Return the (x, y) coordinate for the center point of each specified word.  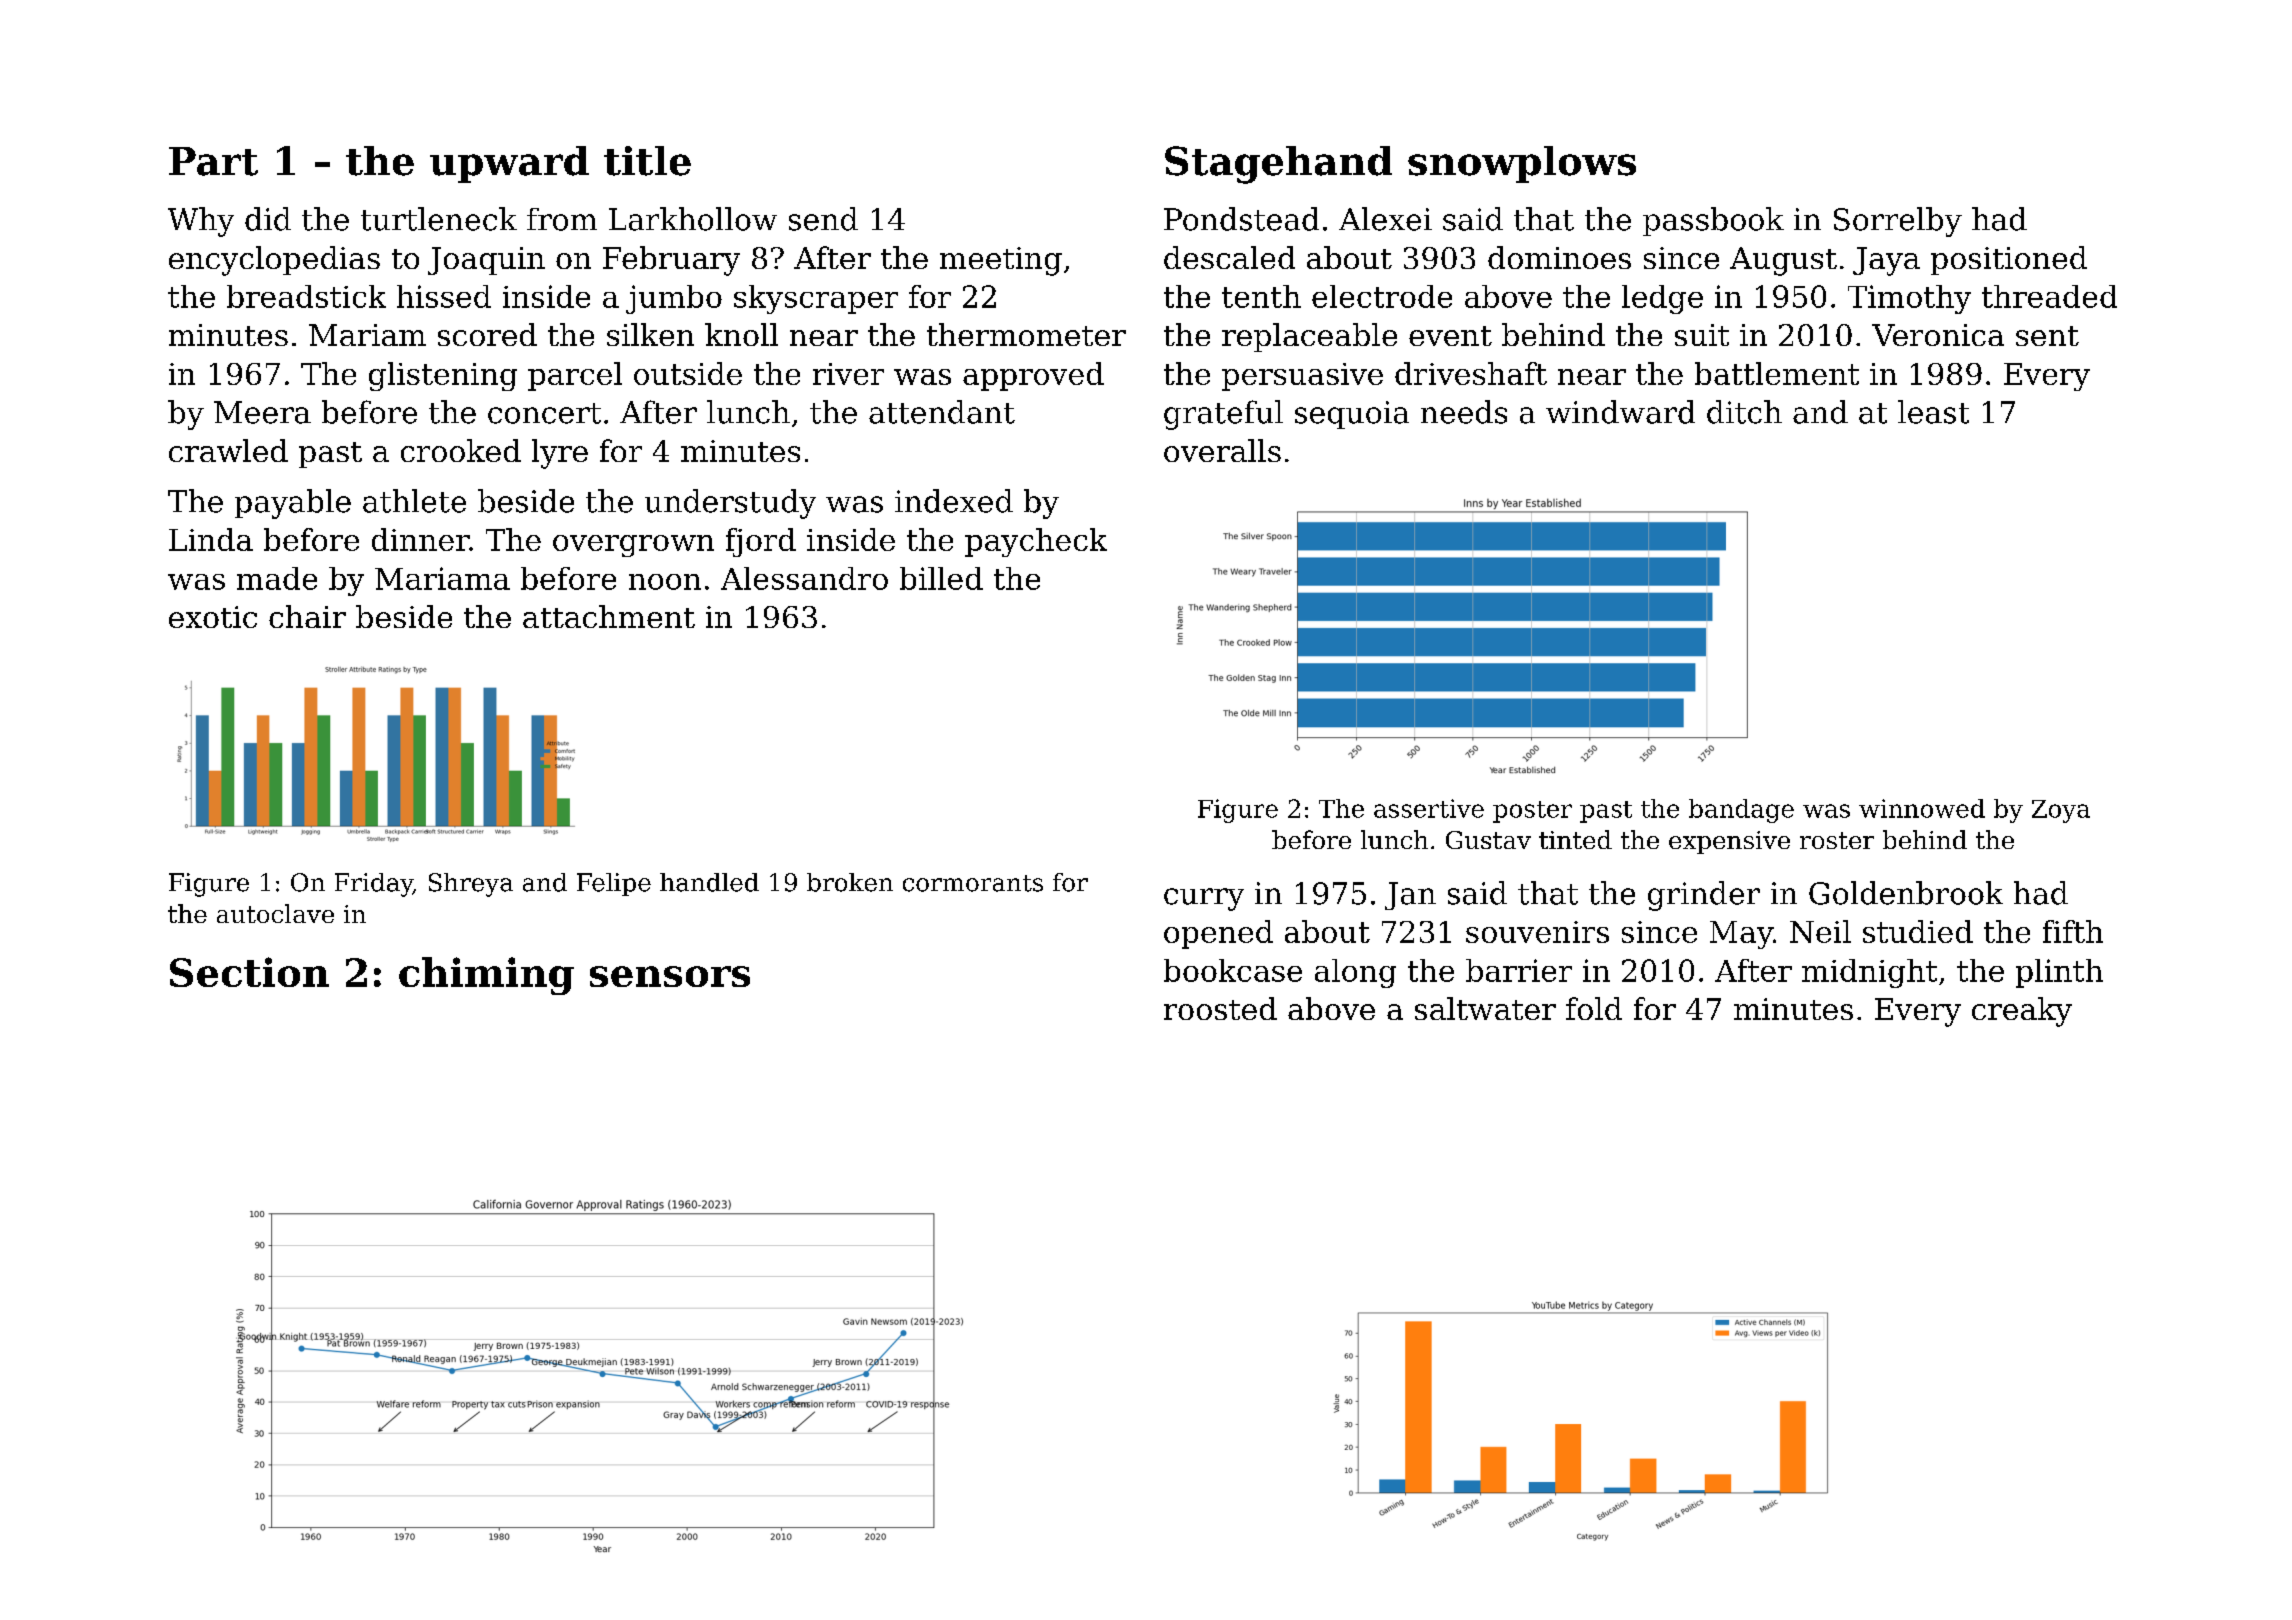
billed (941, 578)
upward (509, 164)
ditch (1744, 412)
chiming (486, 976)
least (1933, 412)
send (823, 219)
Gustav (1488, 840)
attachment (609, 616)
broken (850, 882)
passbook (1713, 221)
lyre (560, 454)
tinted (1575, 839)
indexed (954, 501)
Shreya (471, 885)
